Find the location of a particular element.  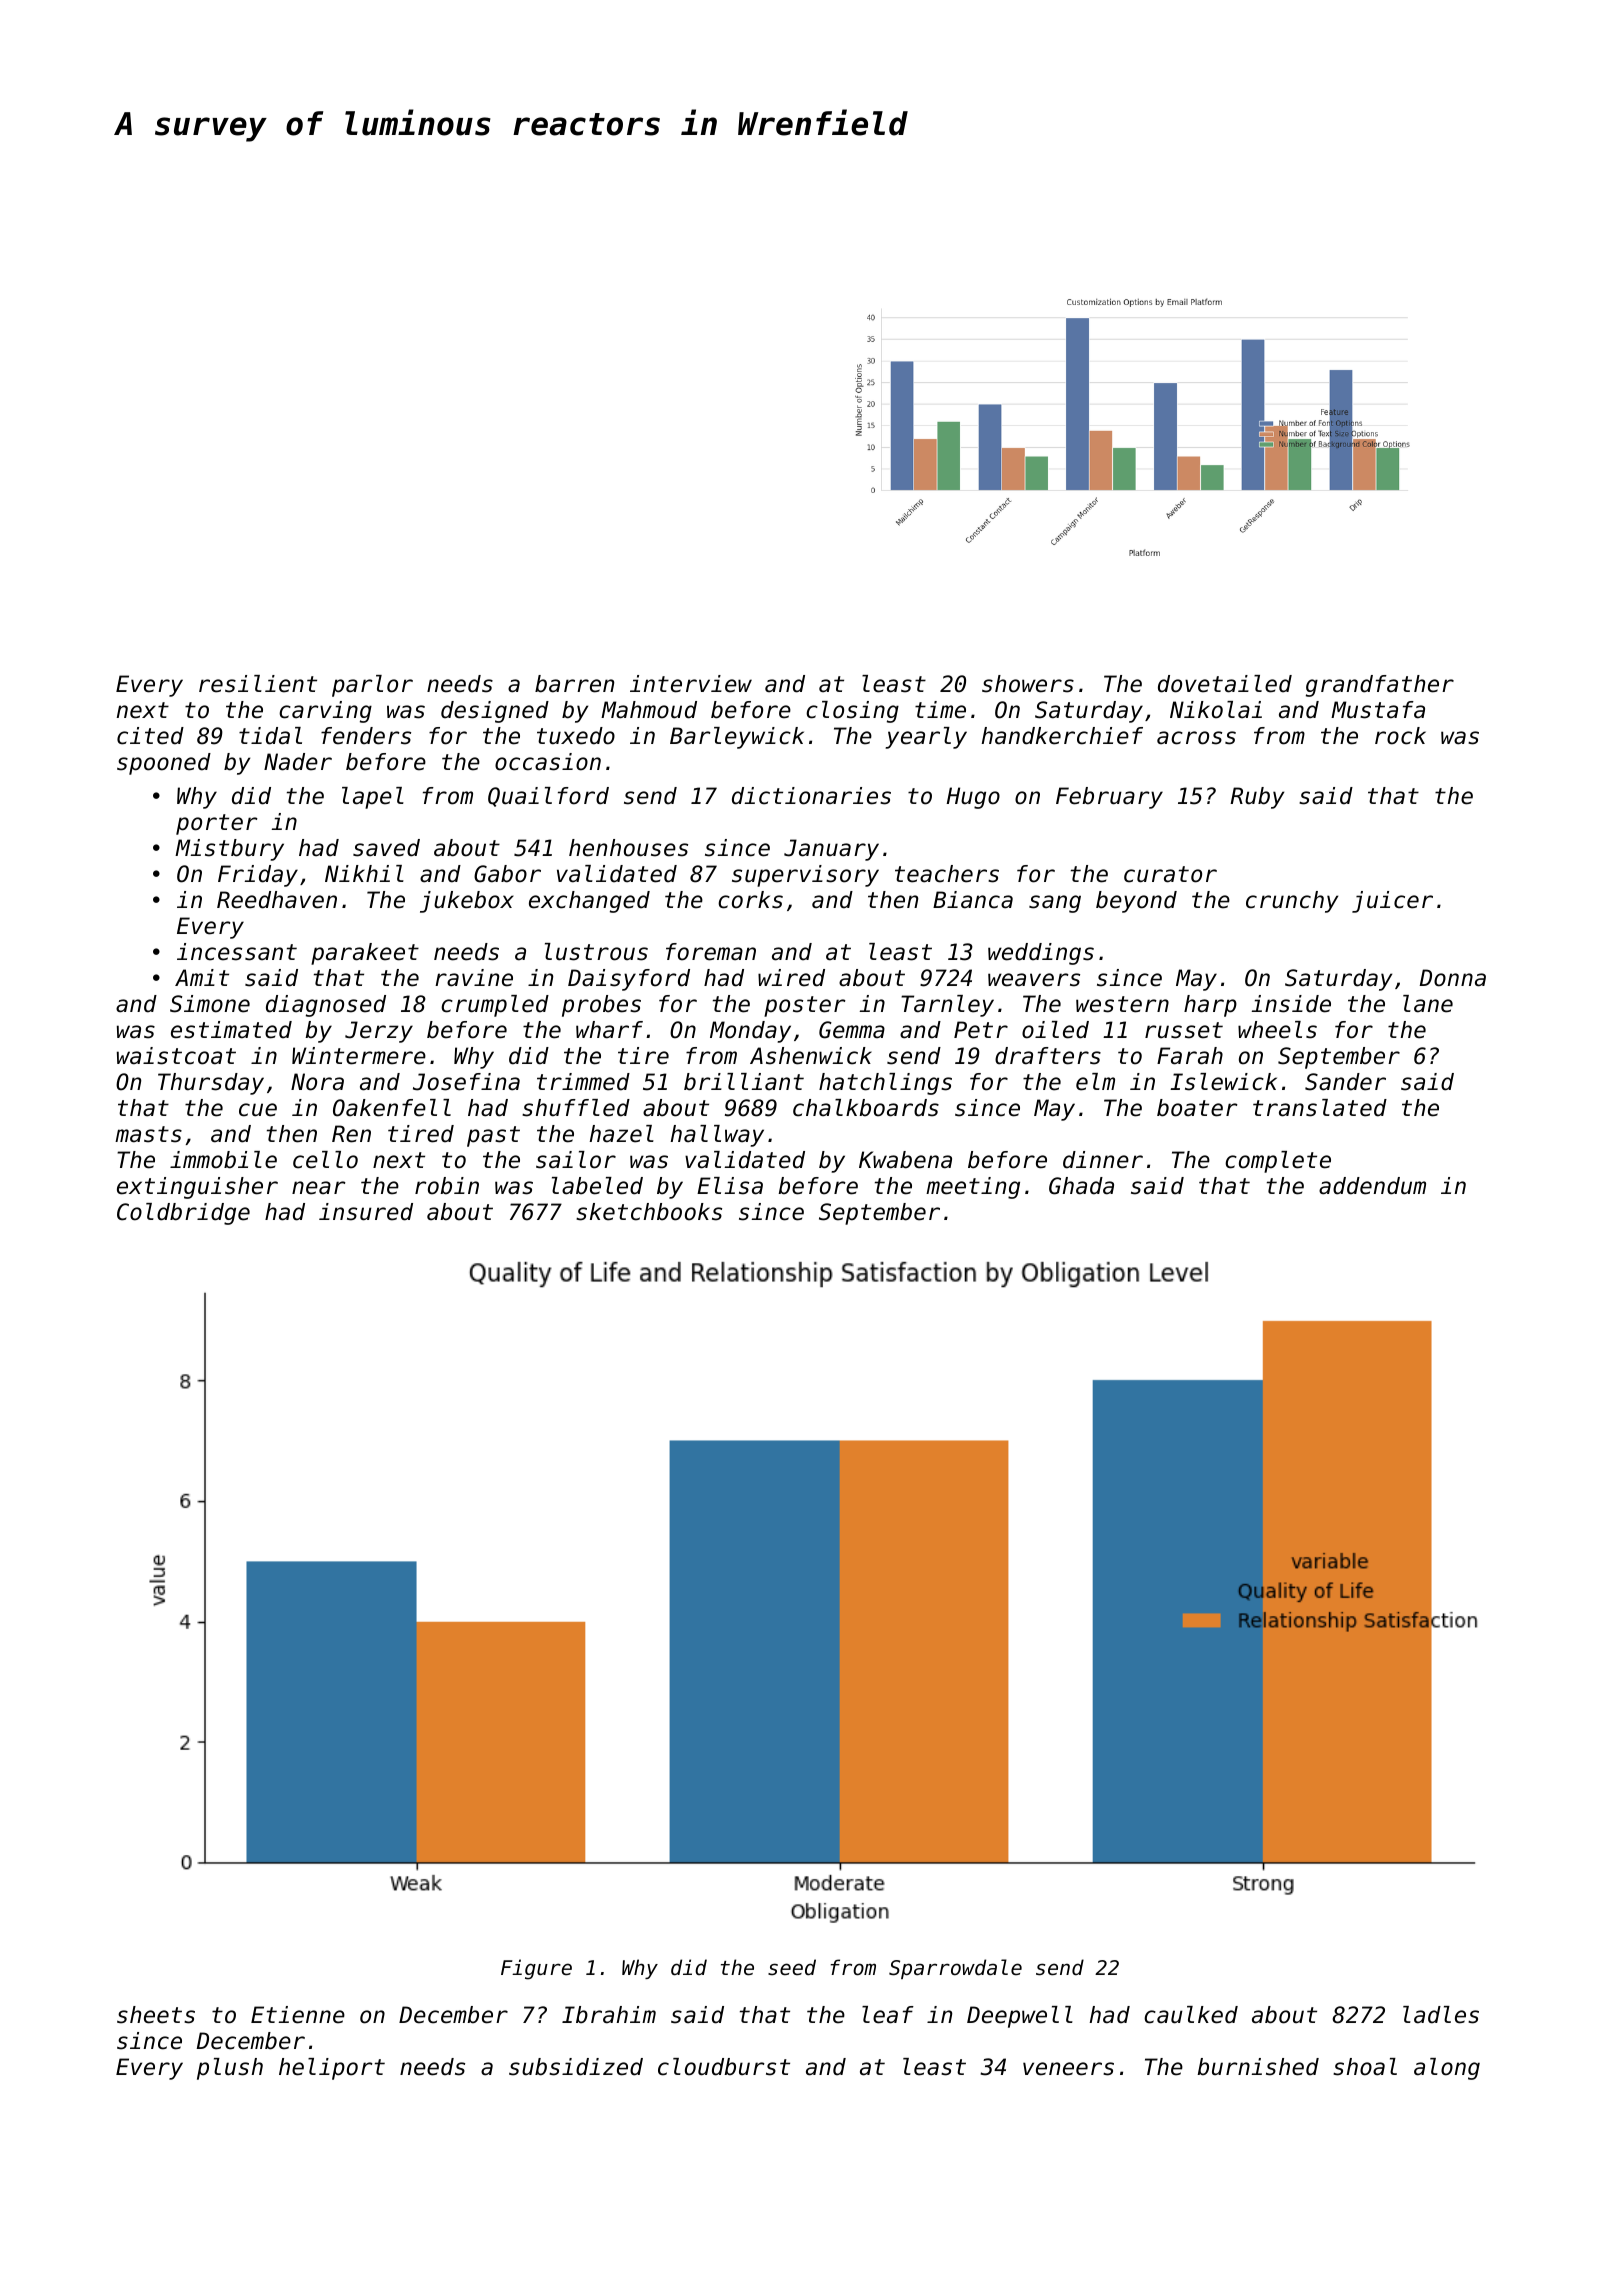

Nikhil is located at coordinates (364, 873).
